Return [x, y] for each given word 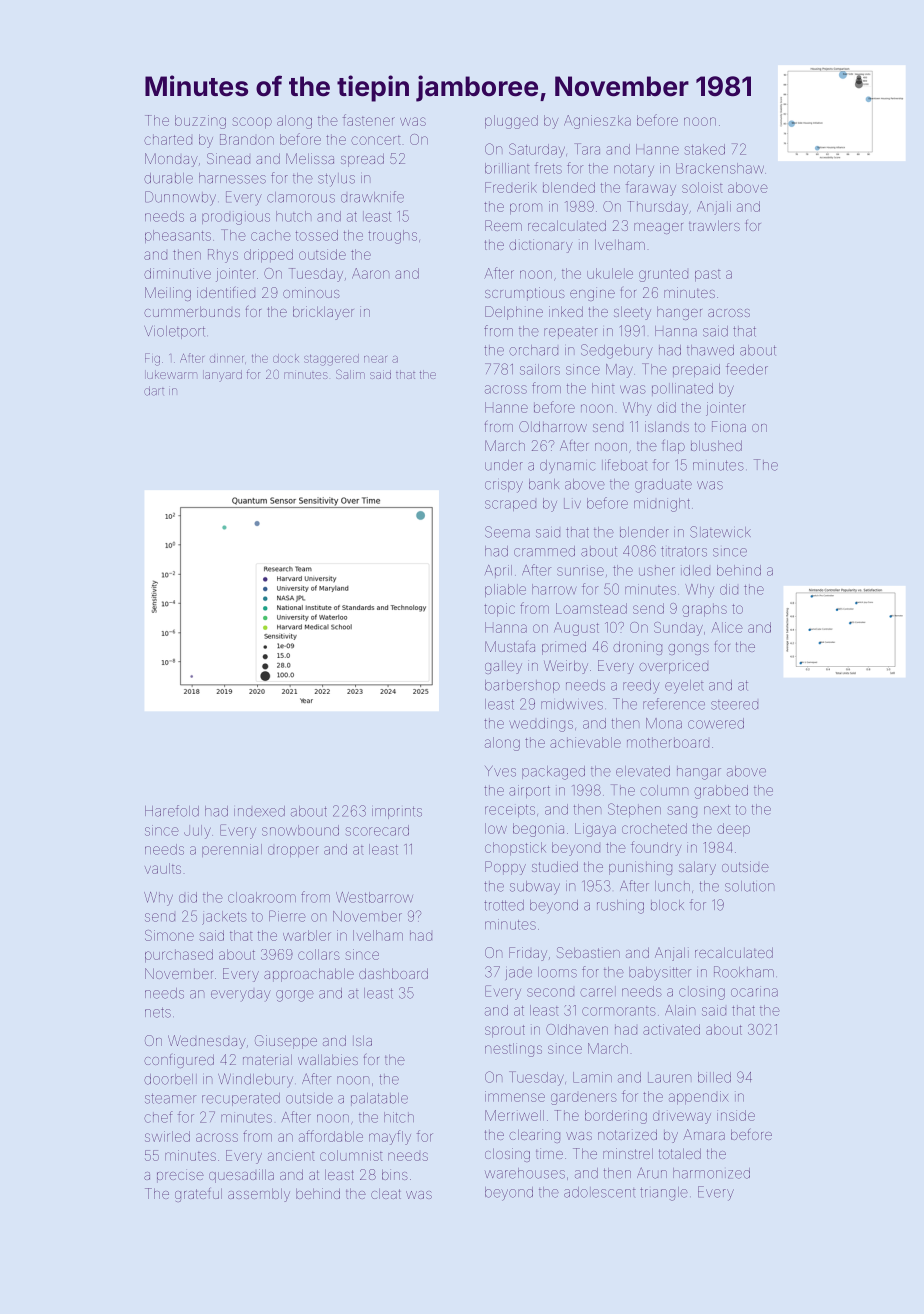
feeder [747, 369]
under [504, 465]
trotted [504, 905]
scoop [252, 123]
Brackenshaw [720, 168]
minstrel [628, 1153]
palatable [379, 1099]
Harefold [172, 811]
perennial [232, 850]
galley [503, 667]
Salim [350, 374]
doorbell [170, 1079]
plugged [511, 122]
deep [733, 829]
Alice [727, 627]
